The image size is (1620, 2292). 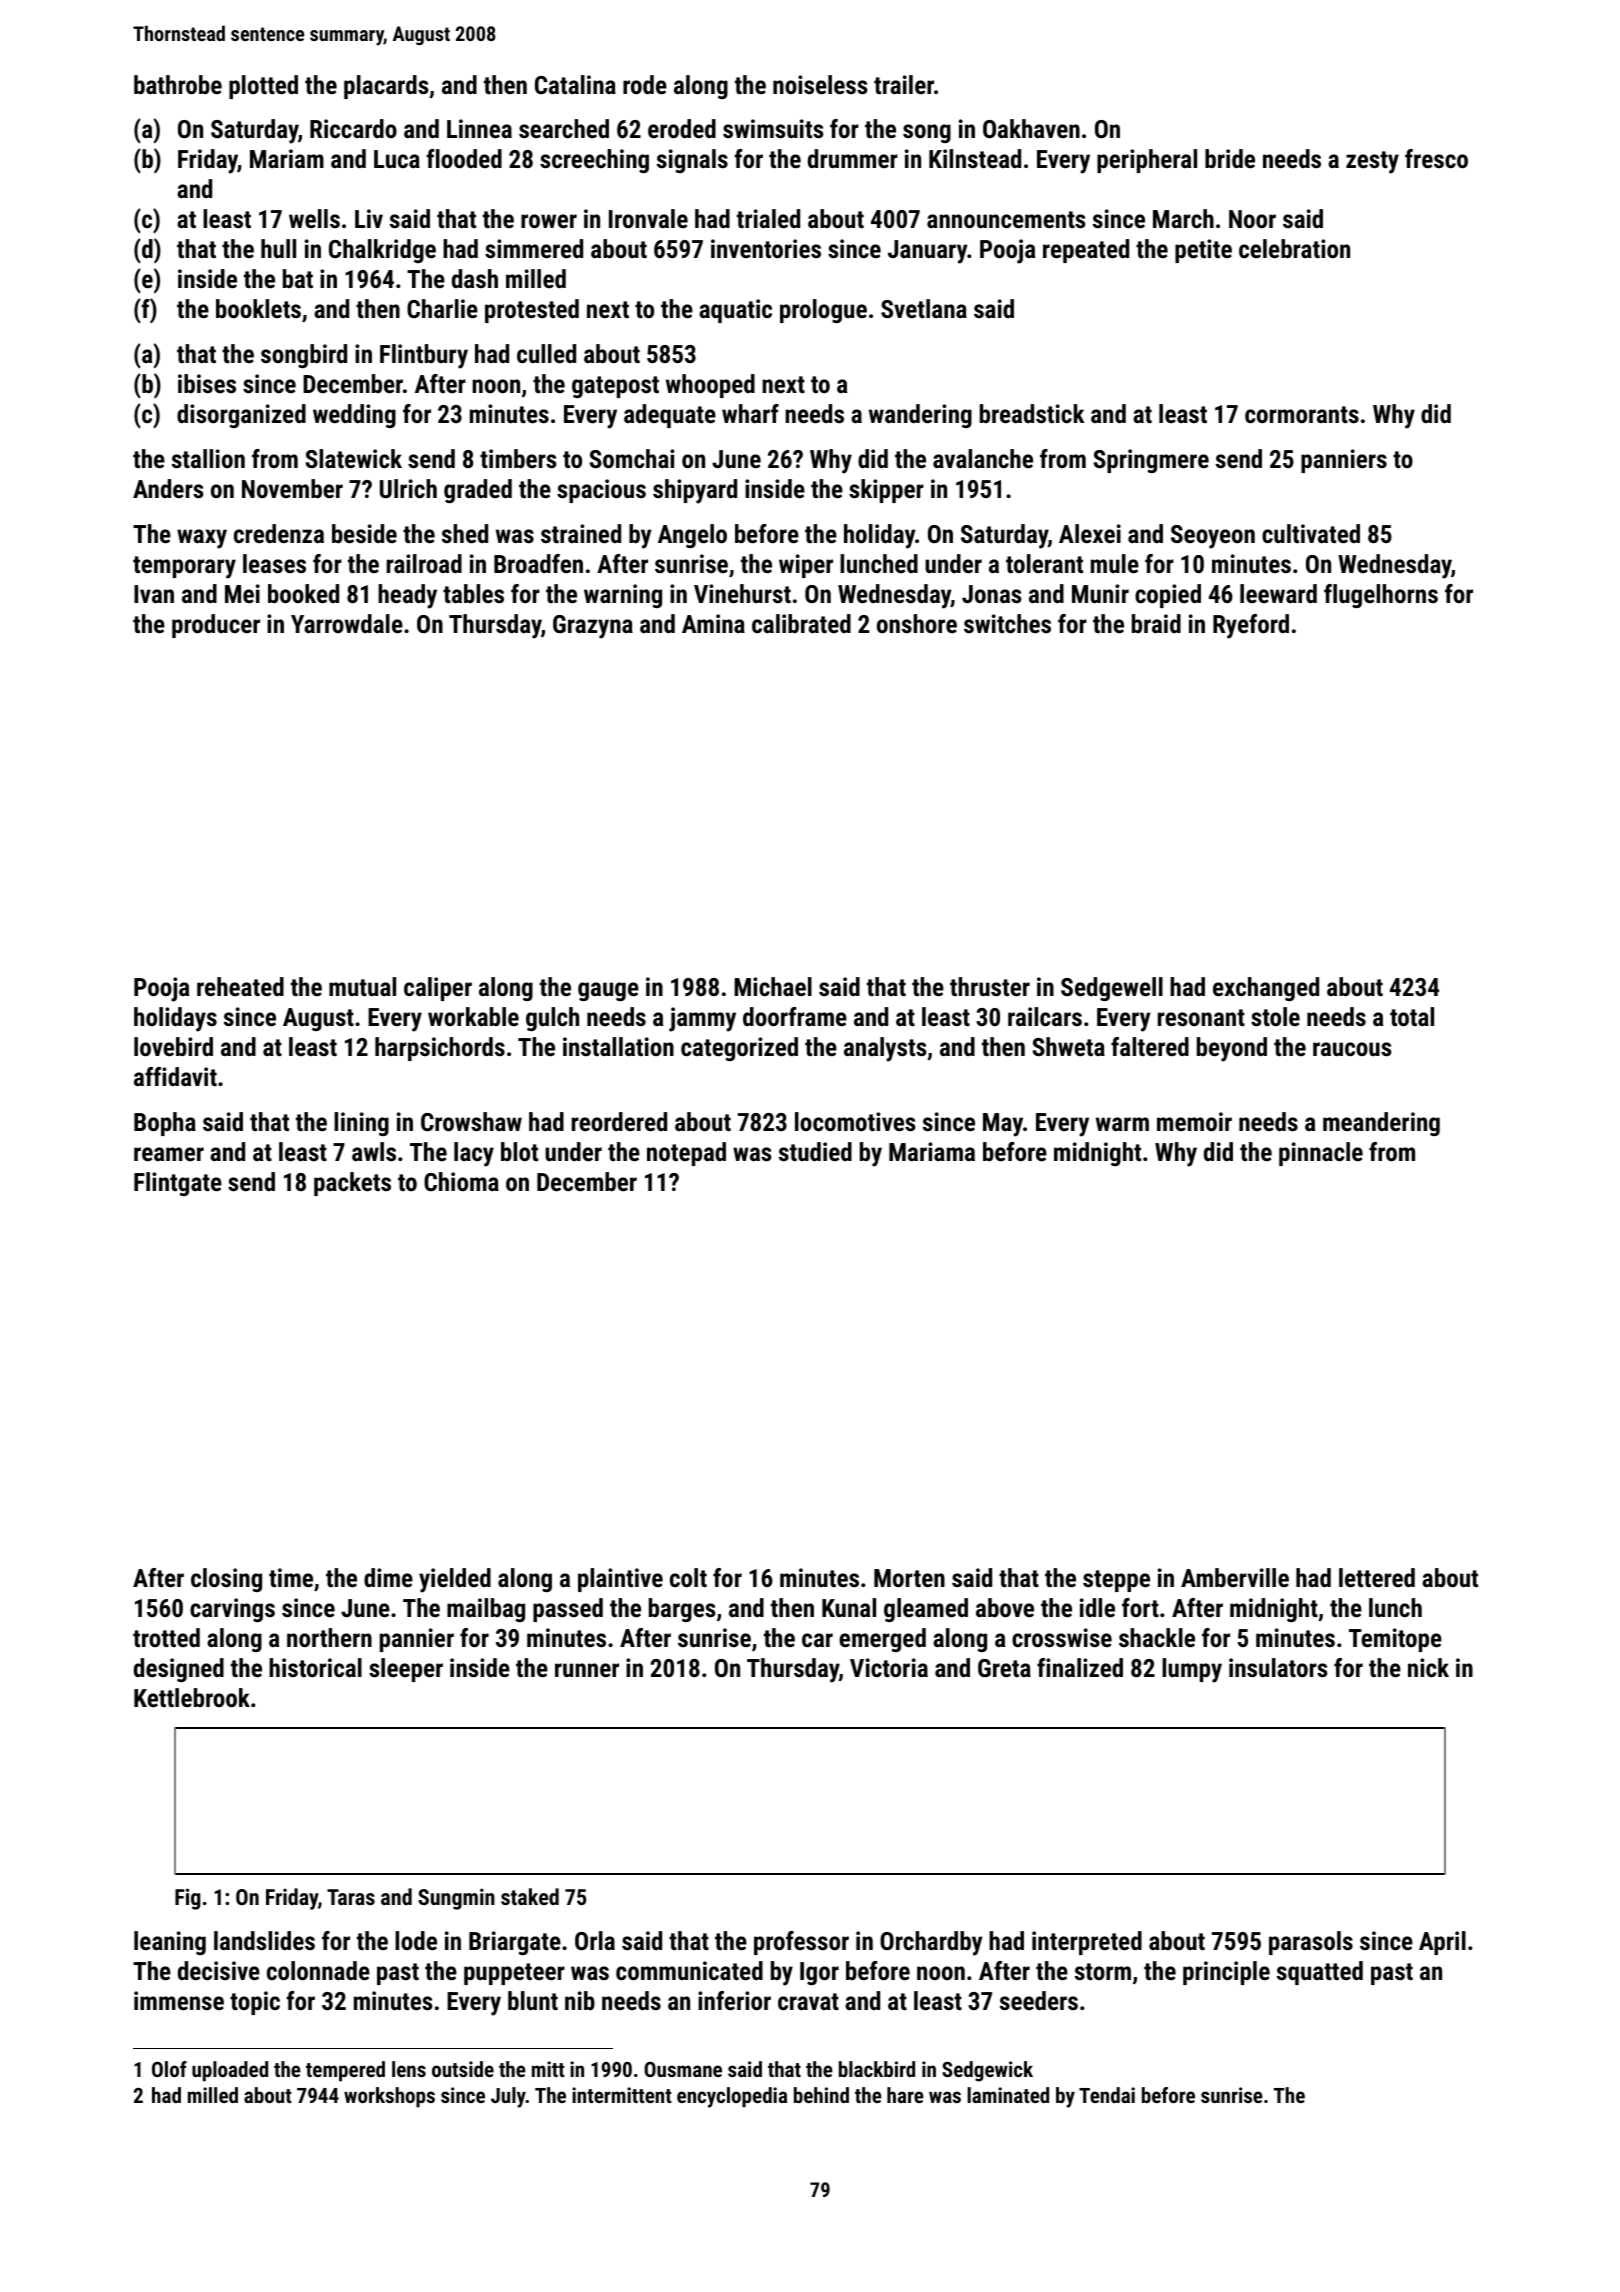 What do you see at coordinates (608, 991) in the screenshot?
I see `gauge` at bounding box center [608, 991].
